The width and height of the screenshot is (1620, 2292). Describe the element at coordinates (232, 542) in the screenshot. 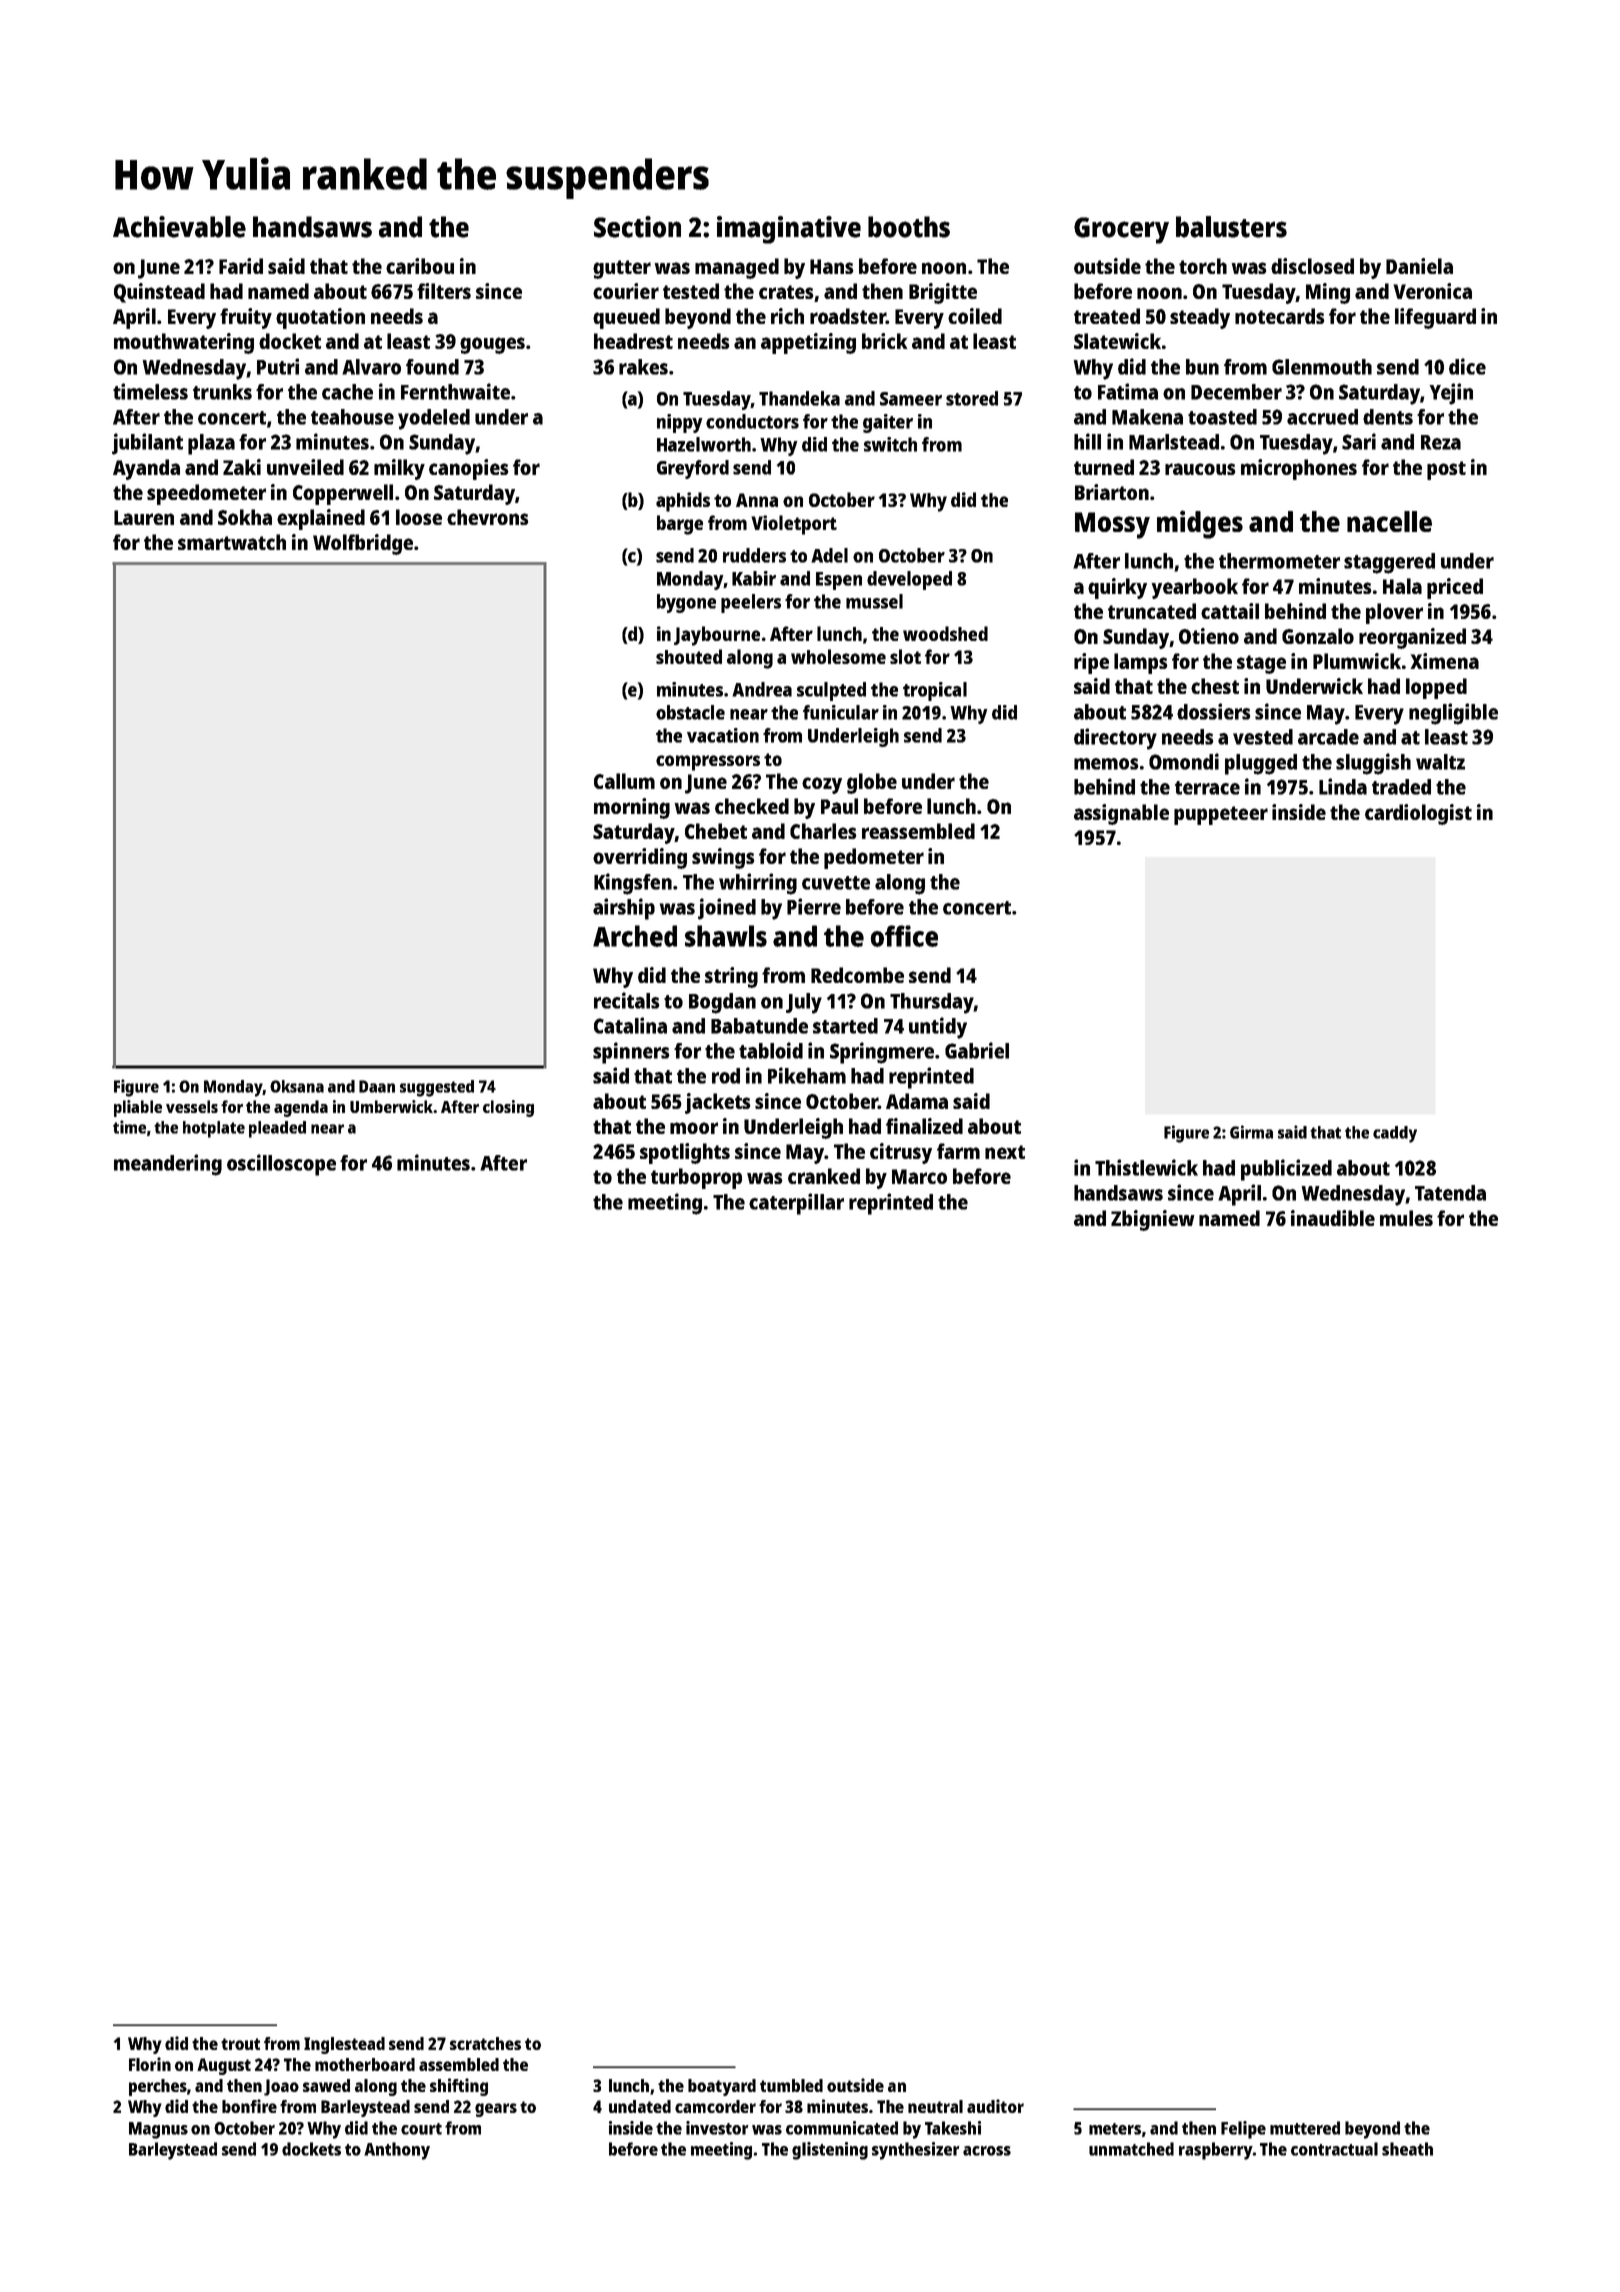

I see `smartwatch` at that location.
